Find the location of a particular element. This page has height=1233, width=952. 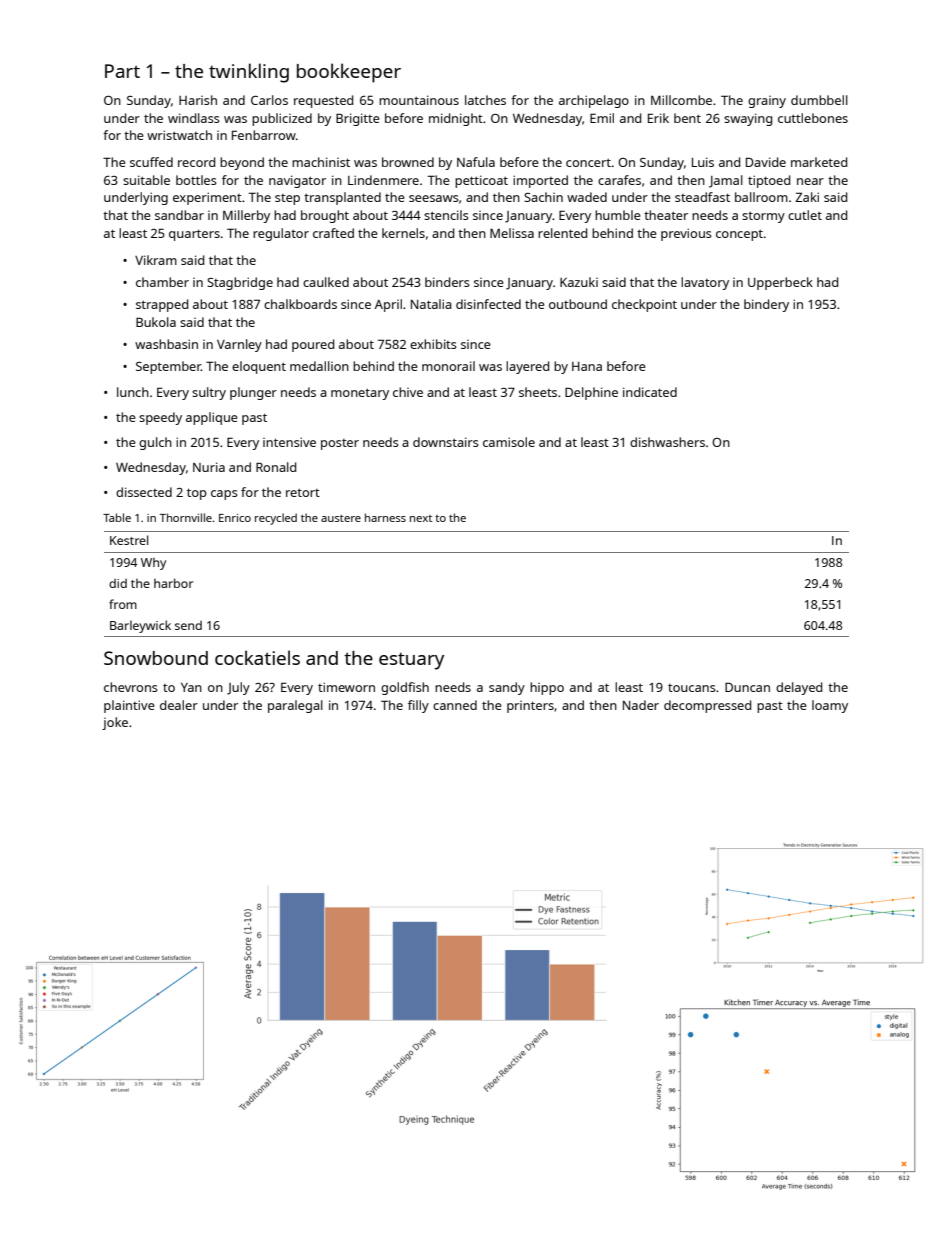

Delphine is located at coordinates (591, 393).
